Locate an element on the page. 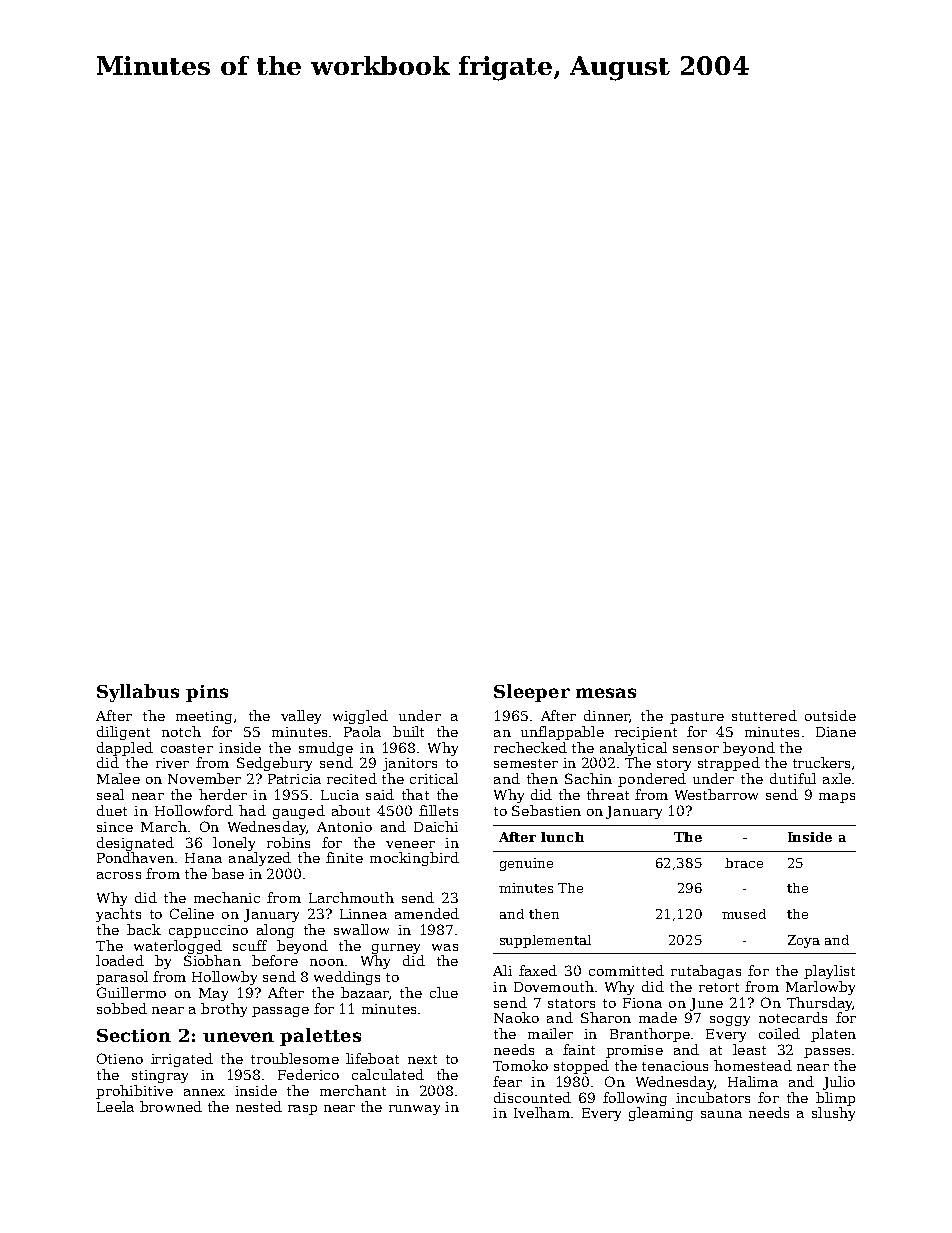 The width and height of the document is (952, 1233). pins is located at coordinates (207, 693).
